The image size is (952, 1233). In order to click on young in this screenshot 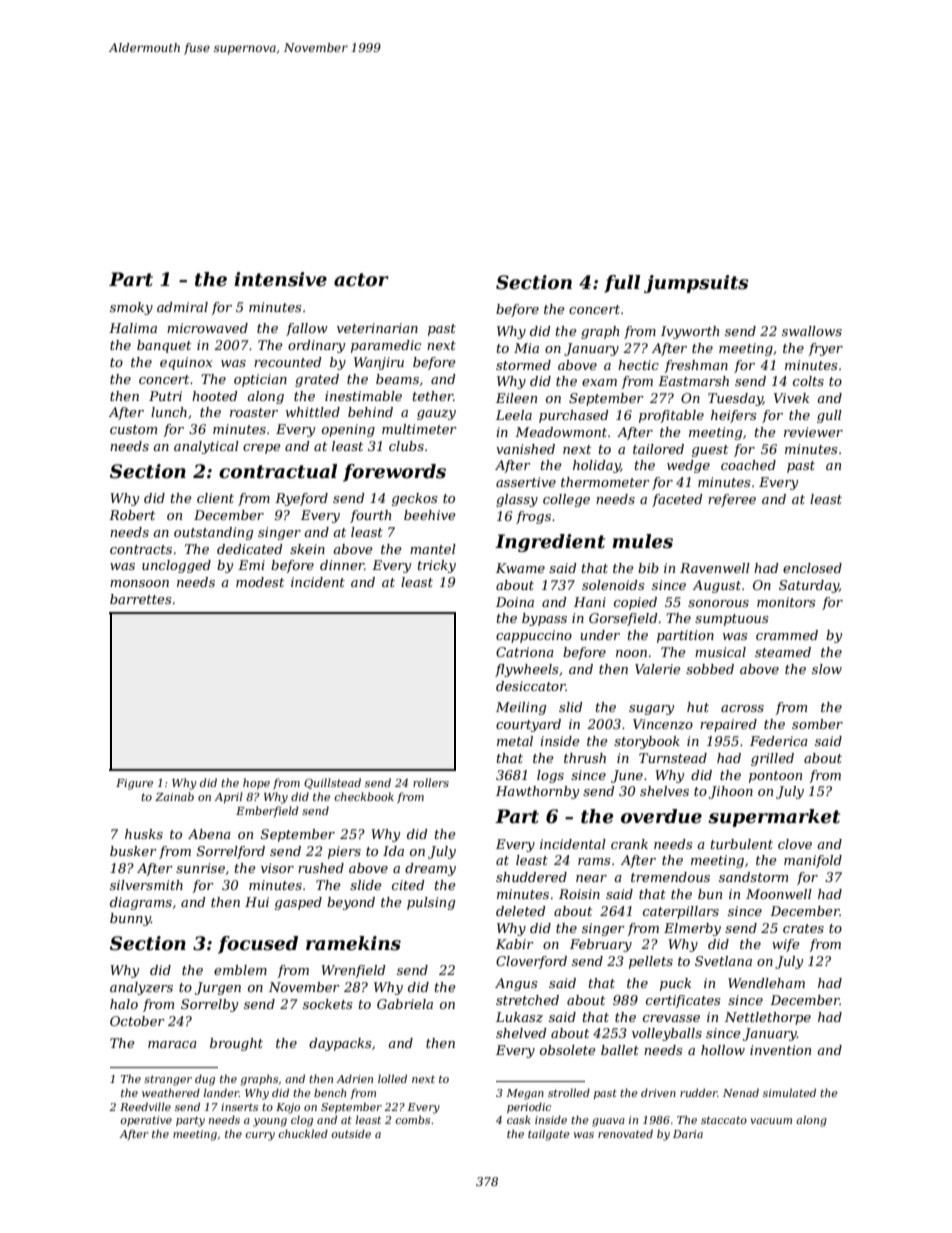, I will do `click(270, 1122)`.
